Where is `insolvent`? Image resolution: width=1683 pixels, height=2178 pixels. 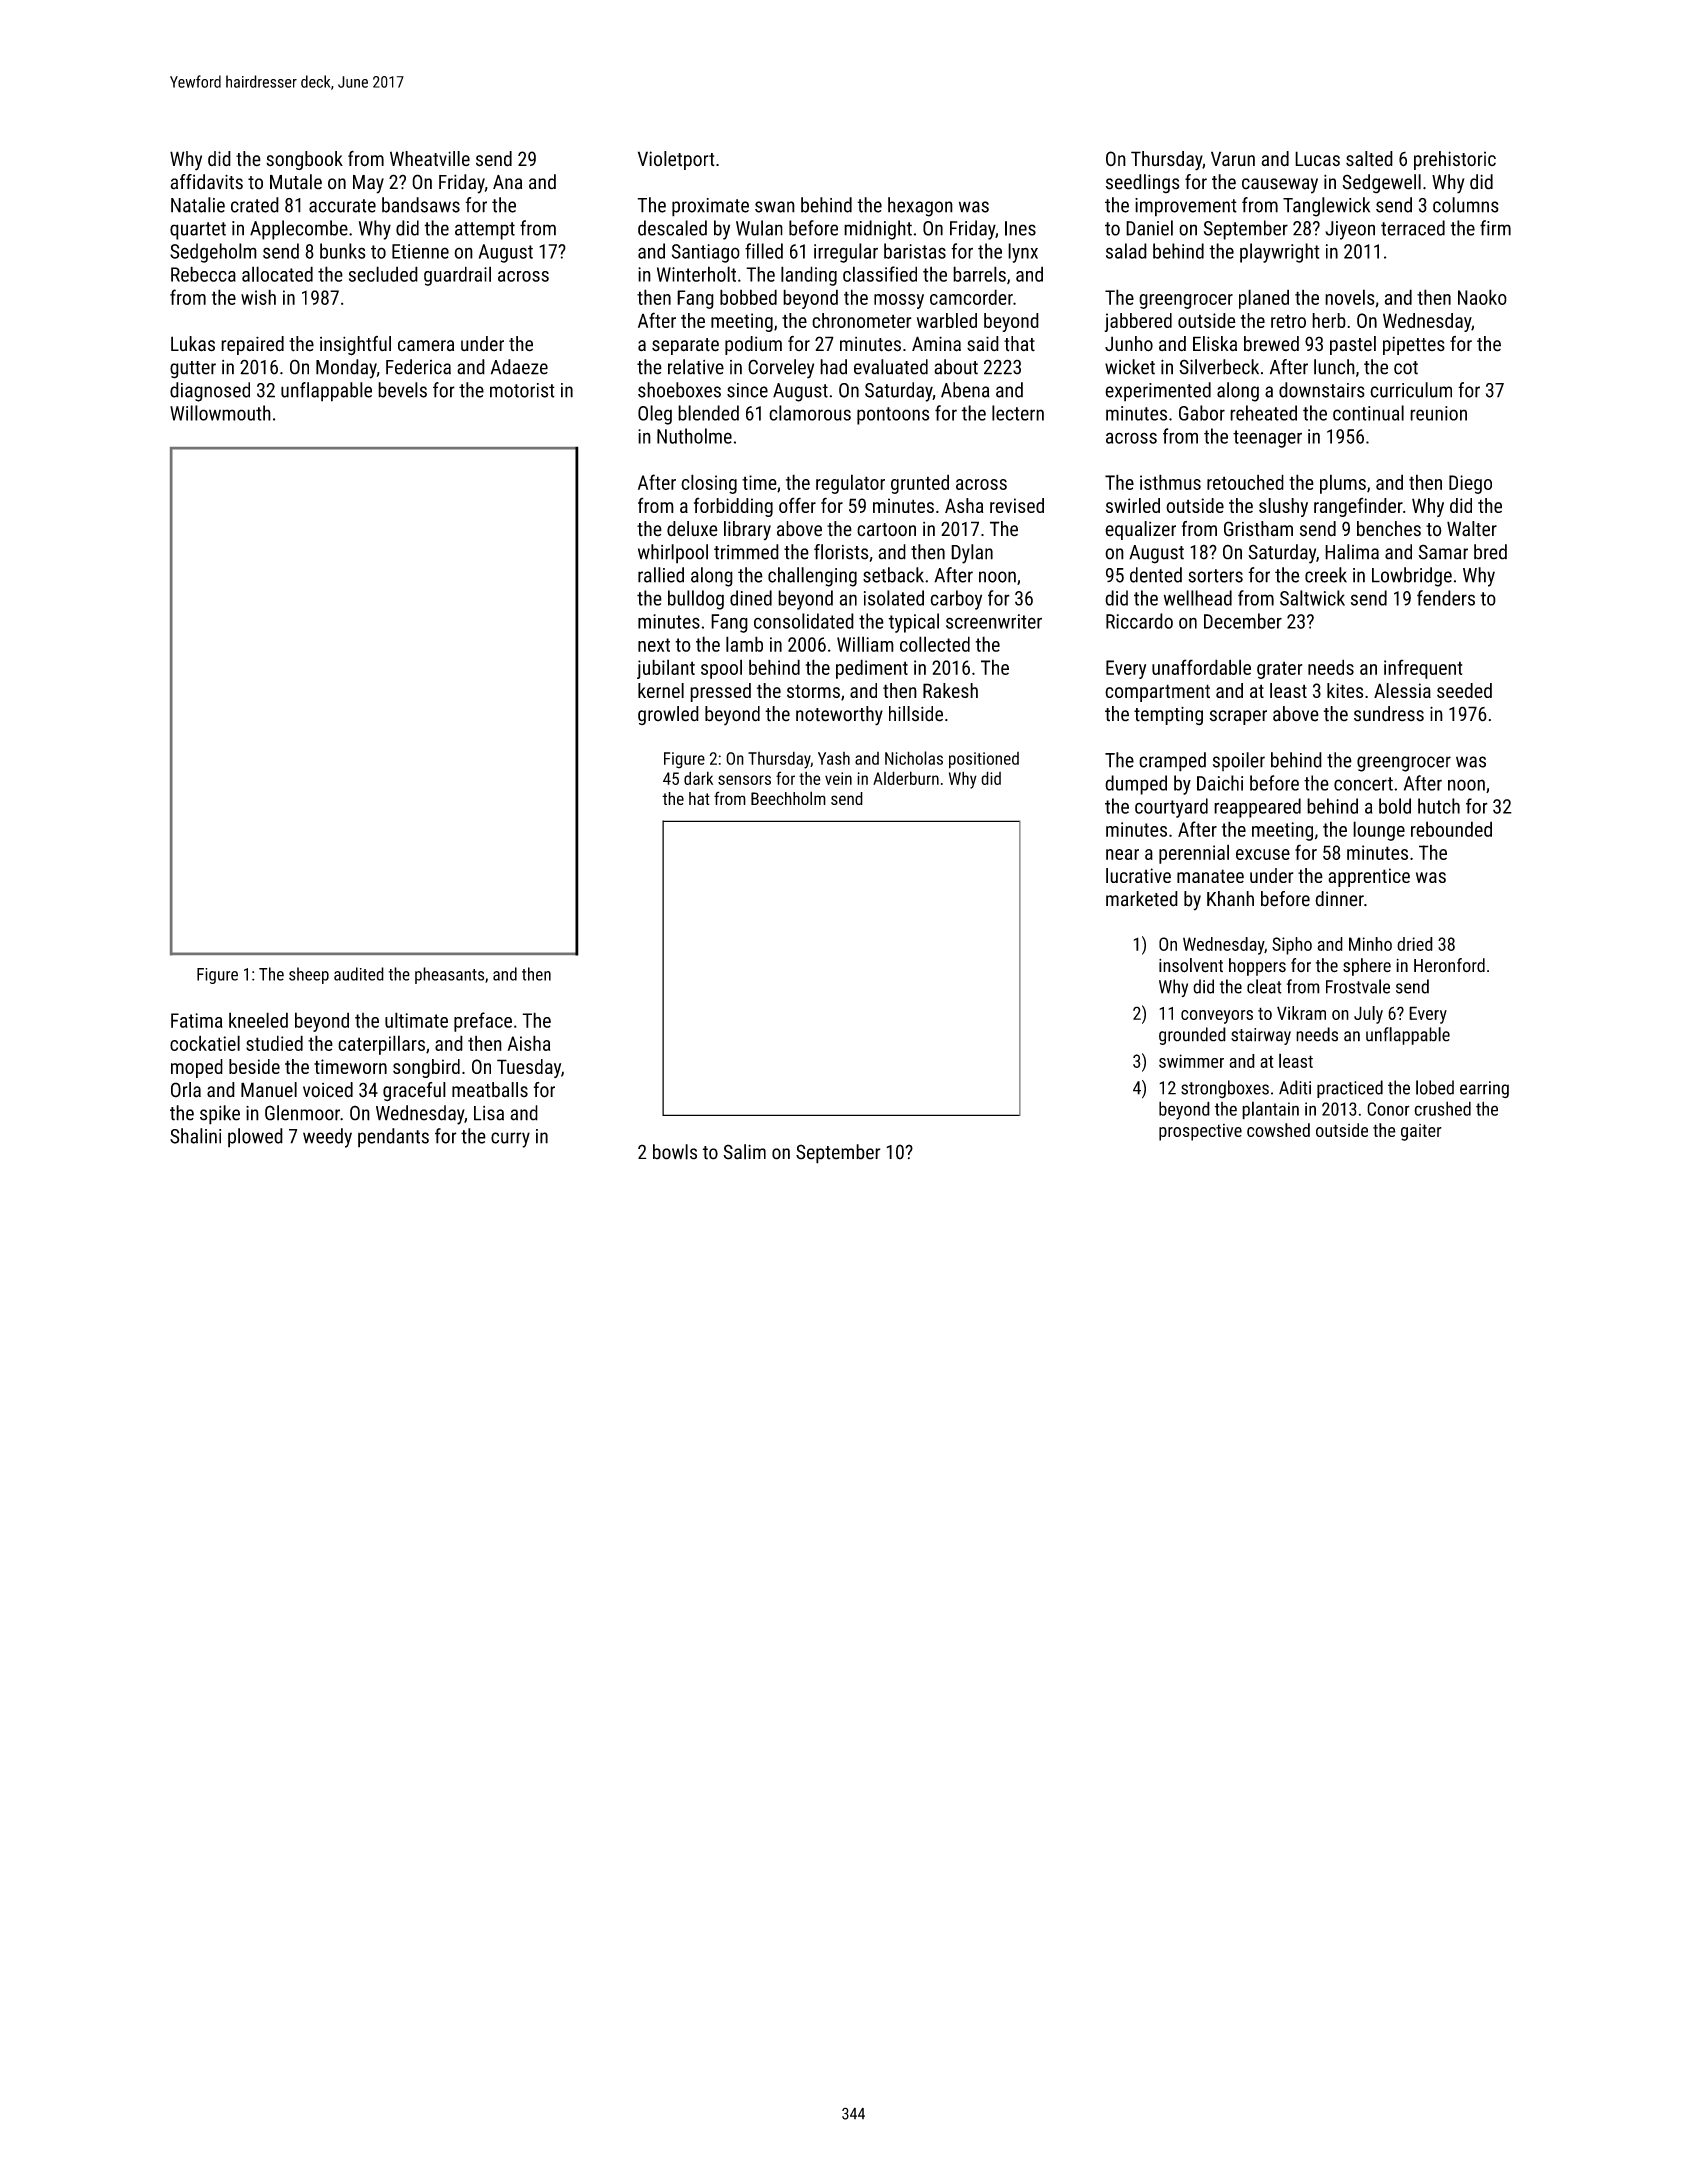 insolvent is located at coordinates (1191, 965).
